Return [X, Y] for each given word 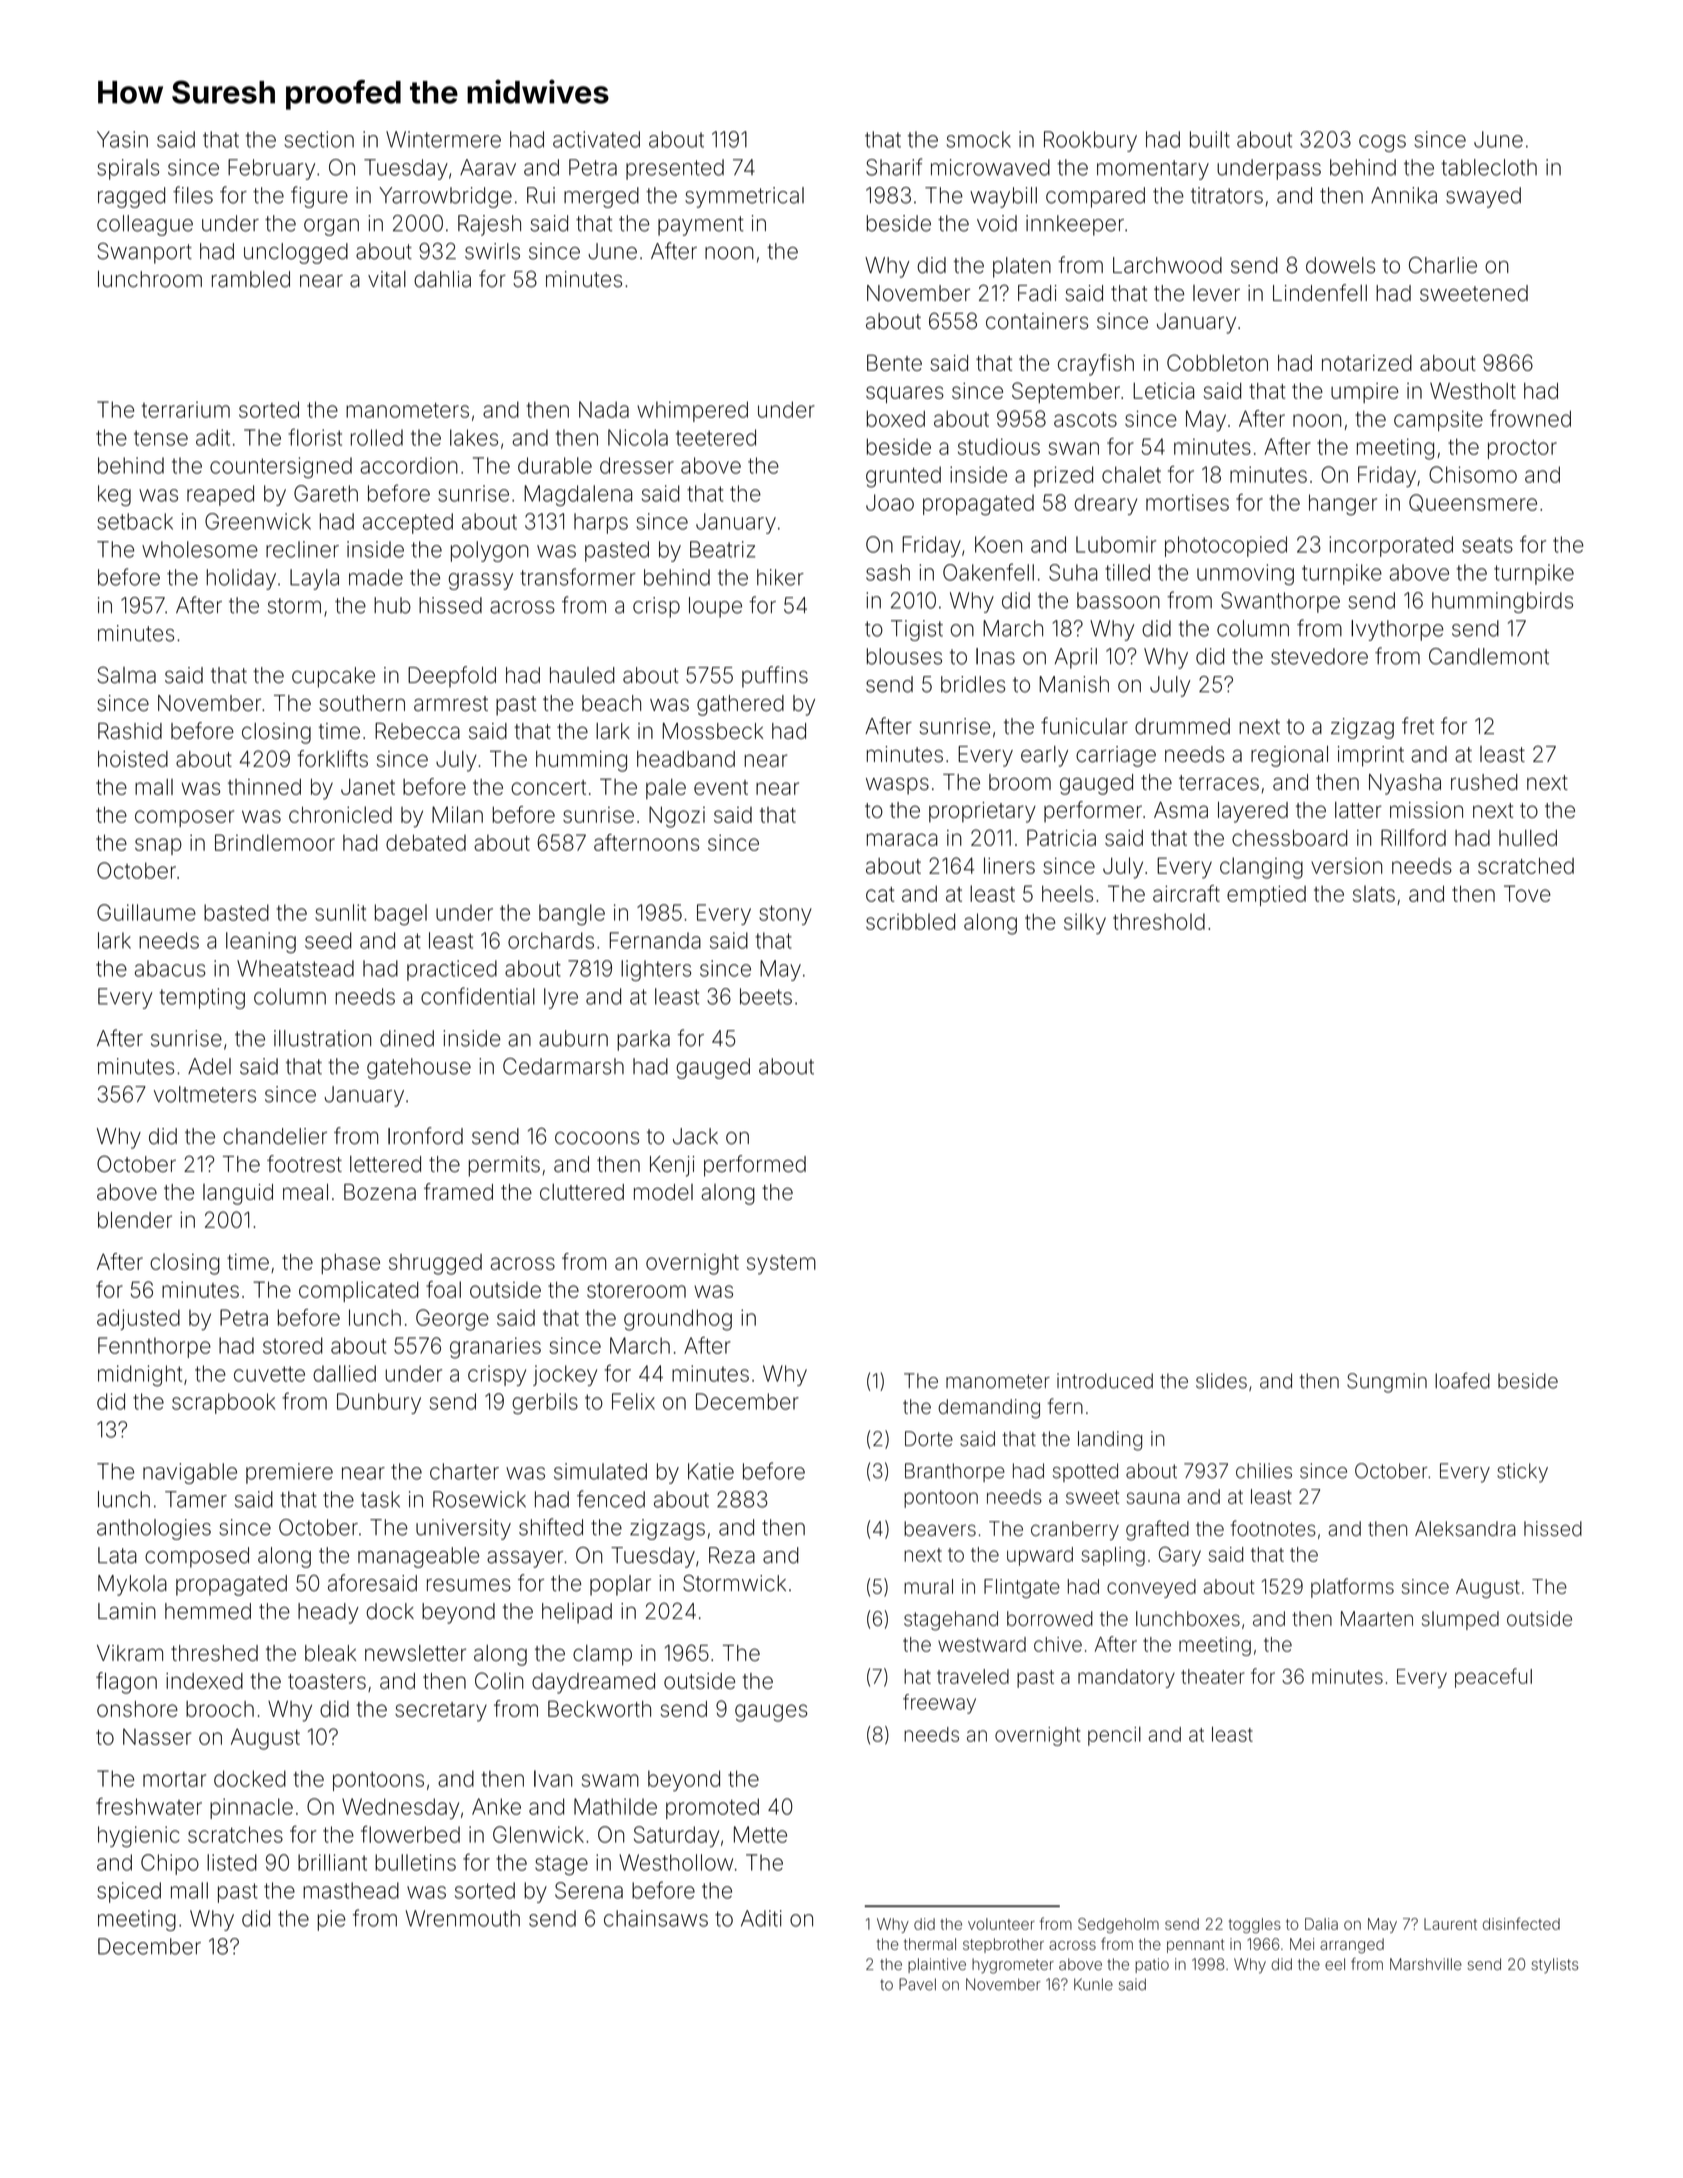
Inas [995, 656]
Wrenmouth [463, 1918]
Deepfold [452, 677]
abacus [170, 968]
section [319, 139]
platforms [1352, 1588]
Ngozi [677, 817]
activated [596, 139]
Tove [1527, 893]
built [1210, 139]
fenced [611, 1499]
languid [238, 1194]
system [781, 1265]
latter [1358, 810]
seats [1487, 545]
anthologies [154, 1529]
